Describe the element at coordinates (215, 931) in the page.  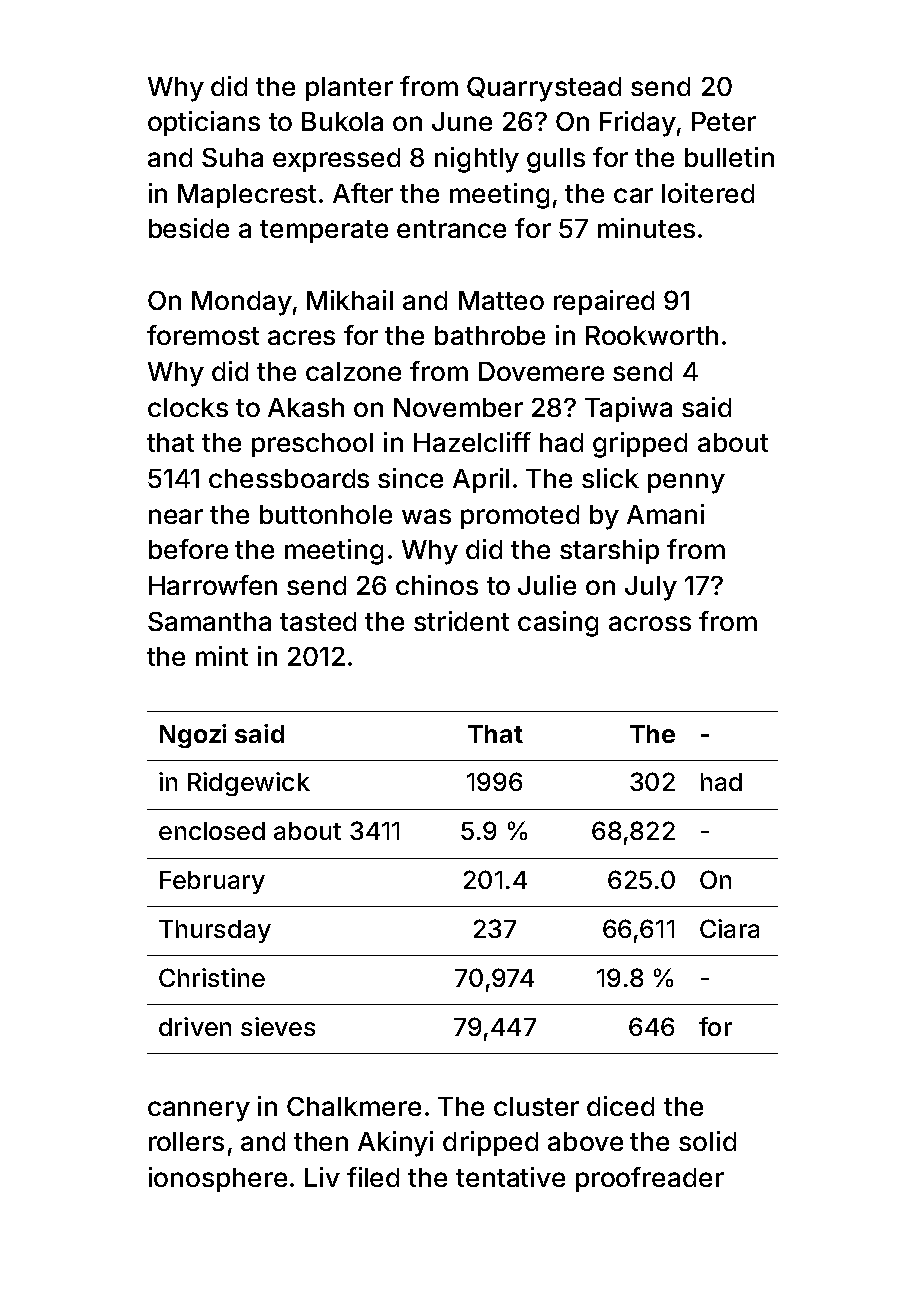
I see `Thursday` at that location.
